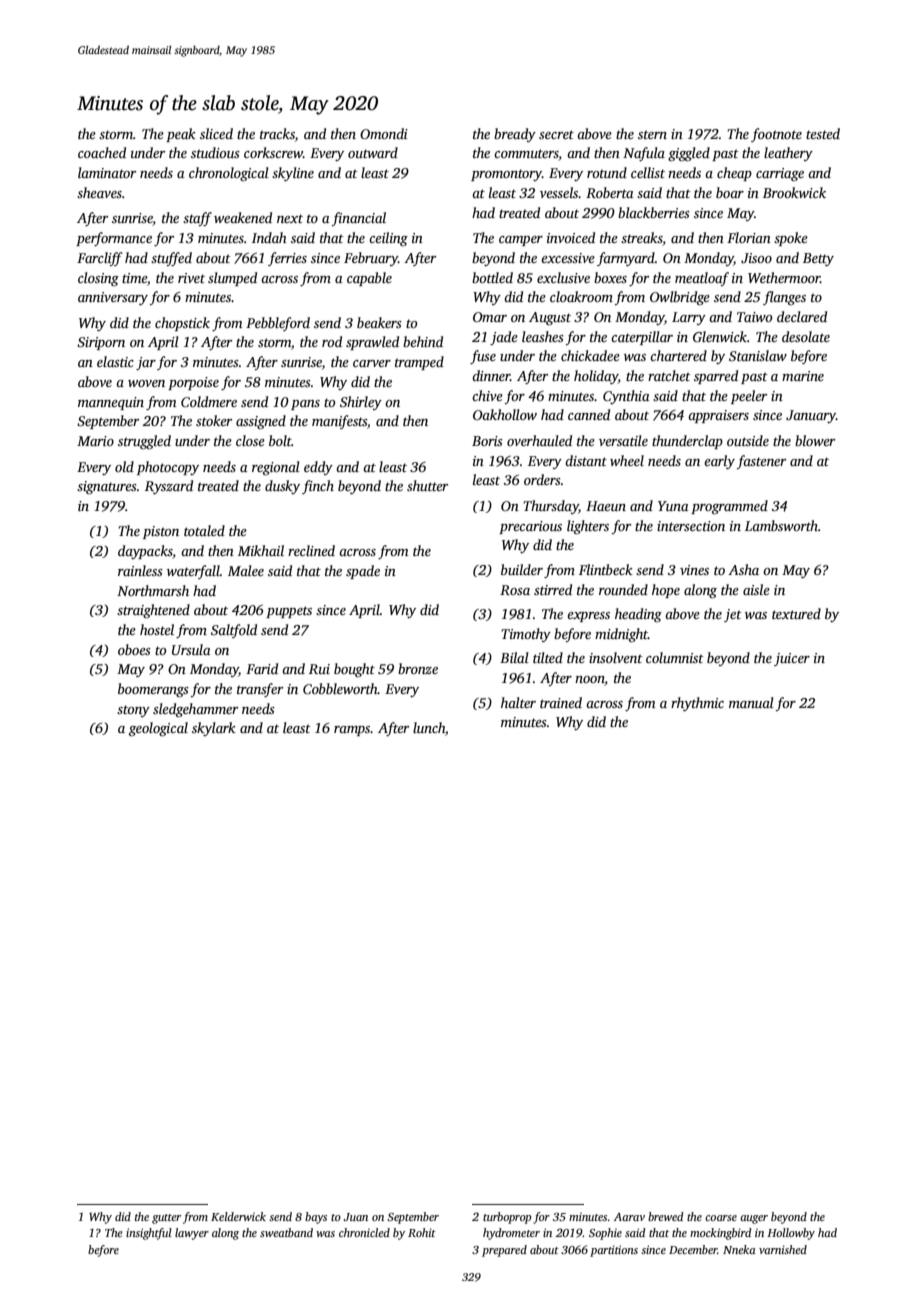  I want to click on Northmarsh, so click(153, 590).
